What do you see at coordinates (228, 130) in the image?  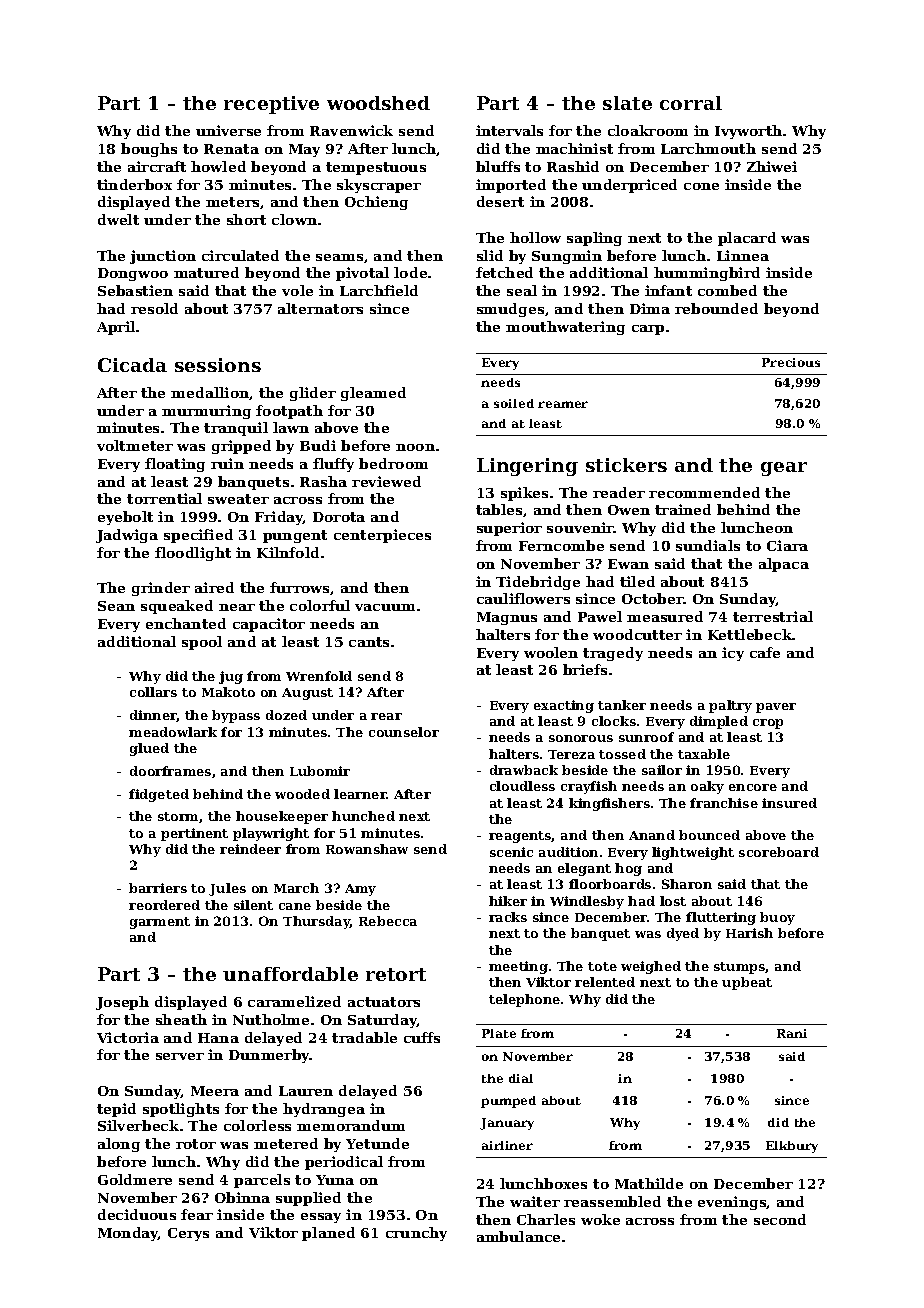 I see `universe` at bounding box center [228, 130].
